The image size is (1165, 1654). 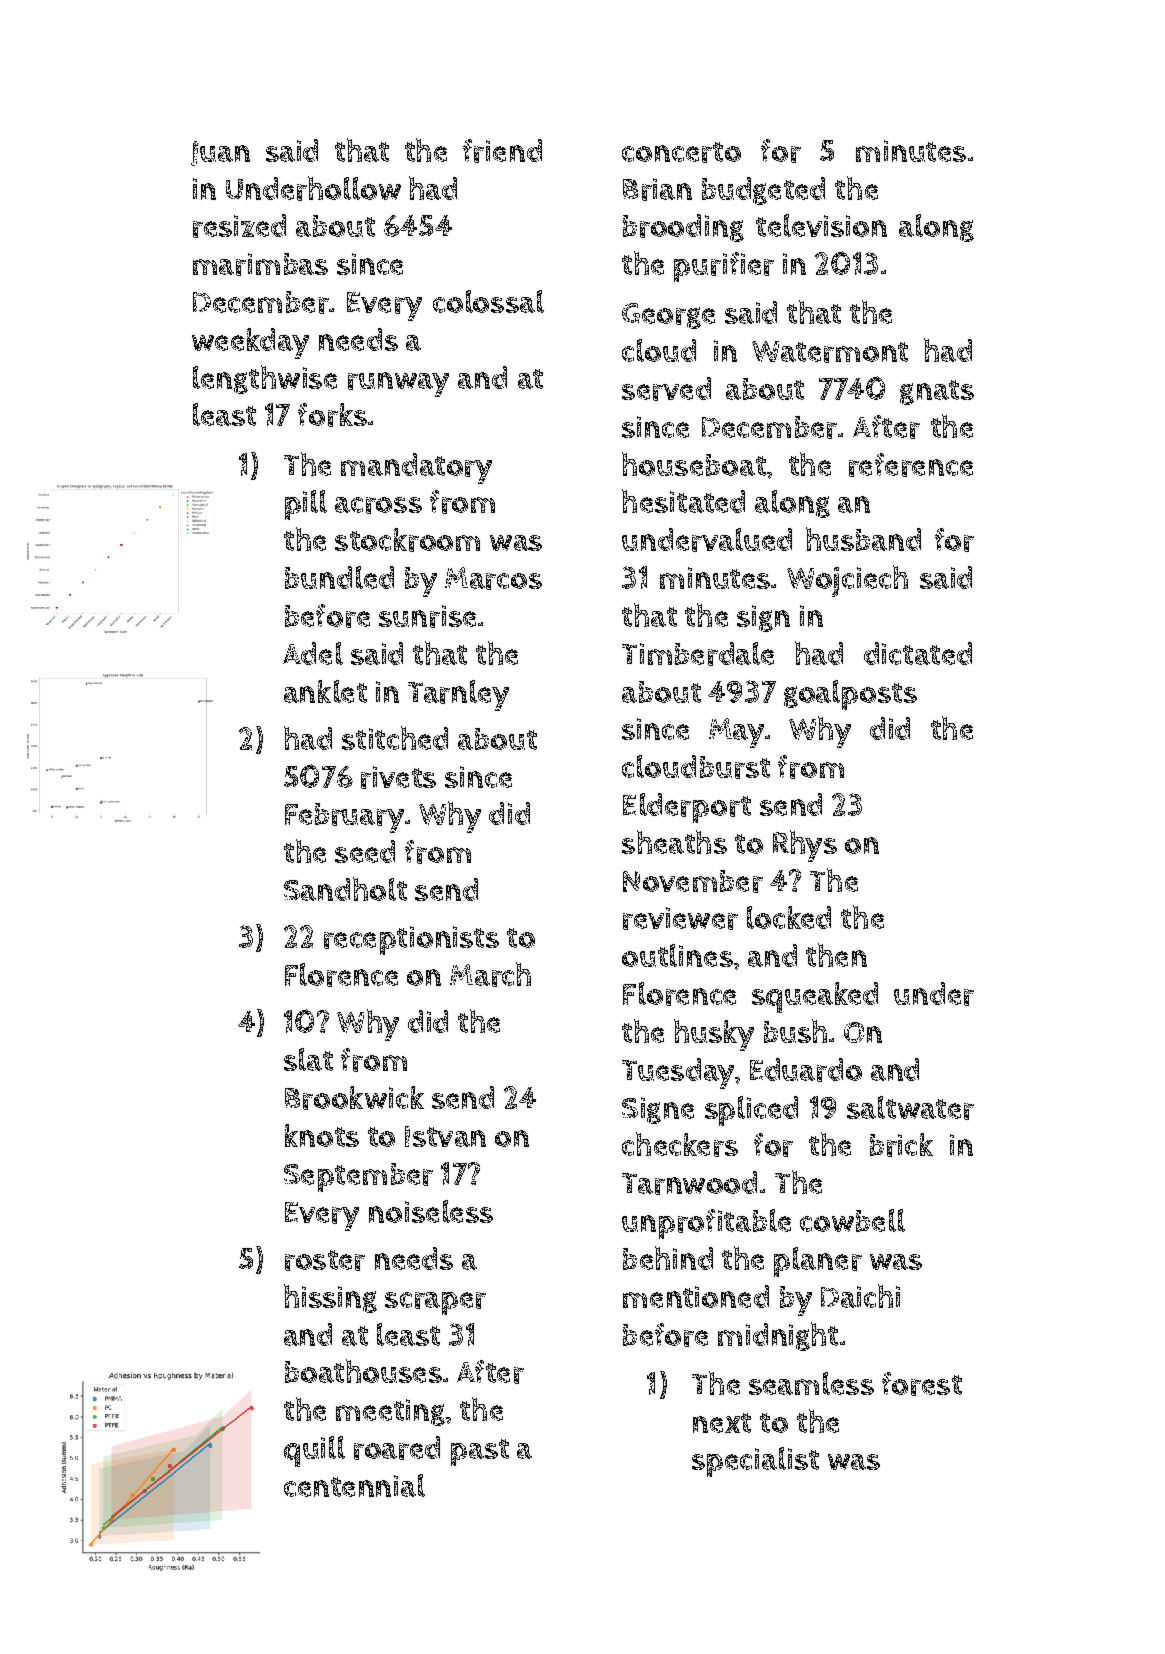 What do you see at coordinates (778, 1336) in the screenshot?
I see `midnight` at bounding box center [778, 1336].
